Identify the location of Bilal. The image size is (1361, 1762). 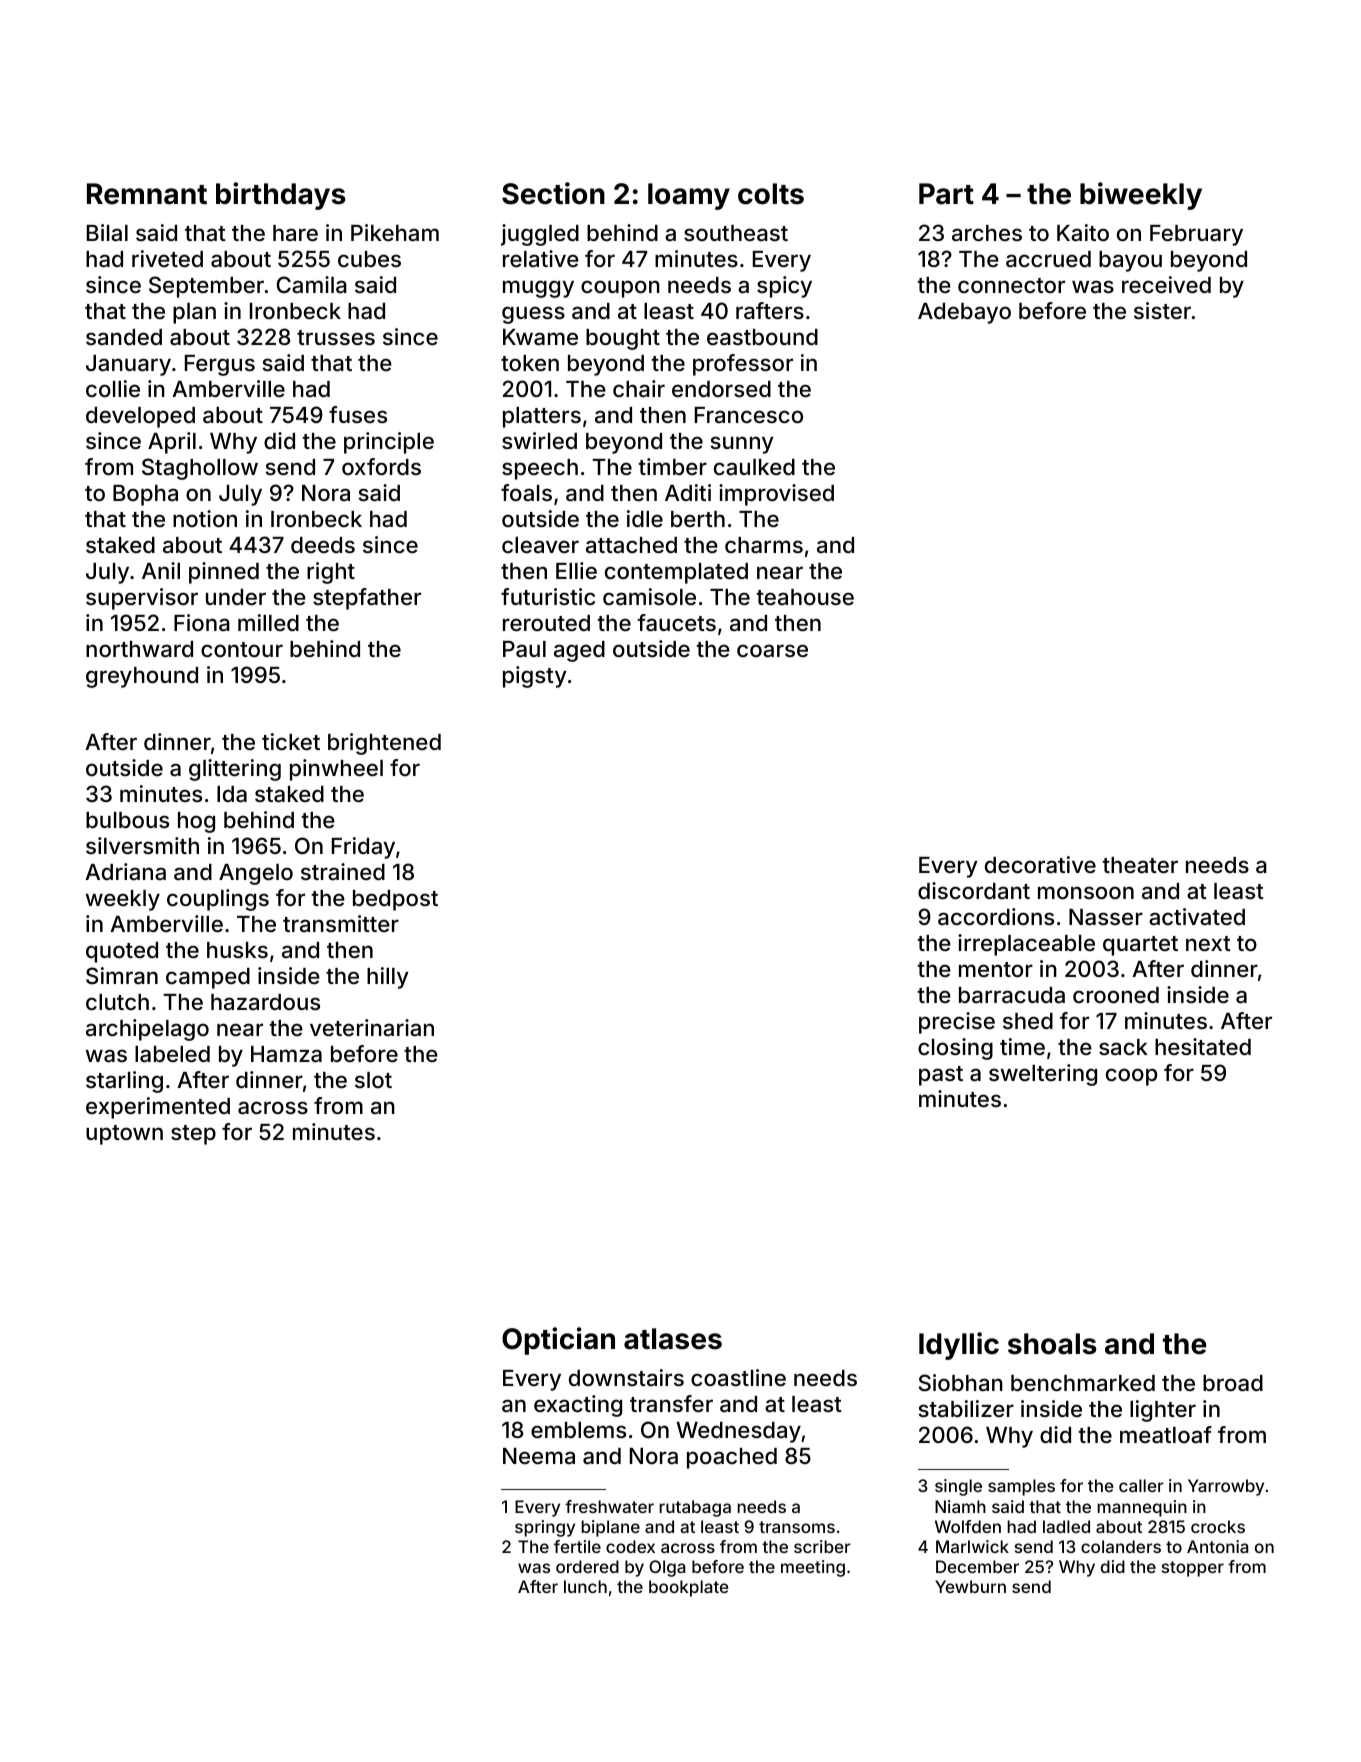
(107, 233).
